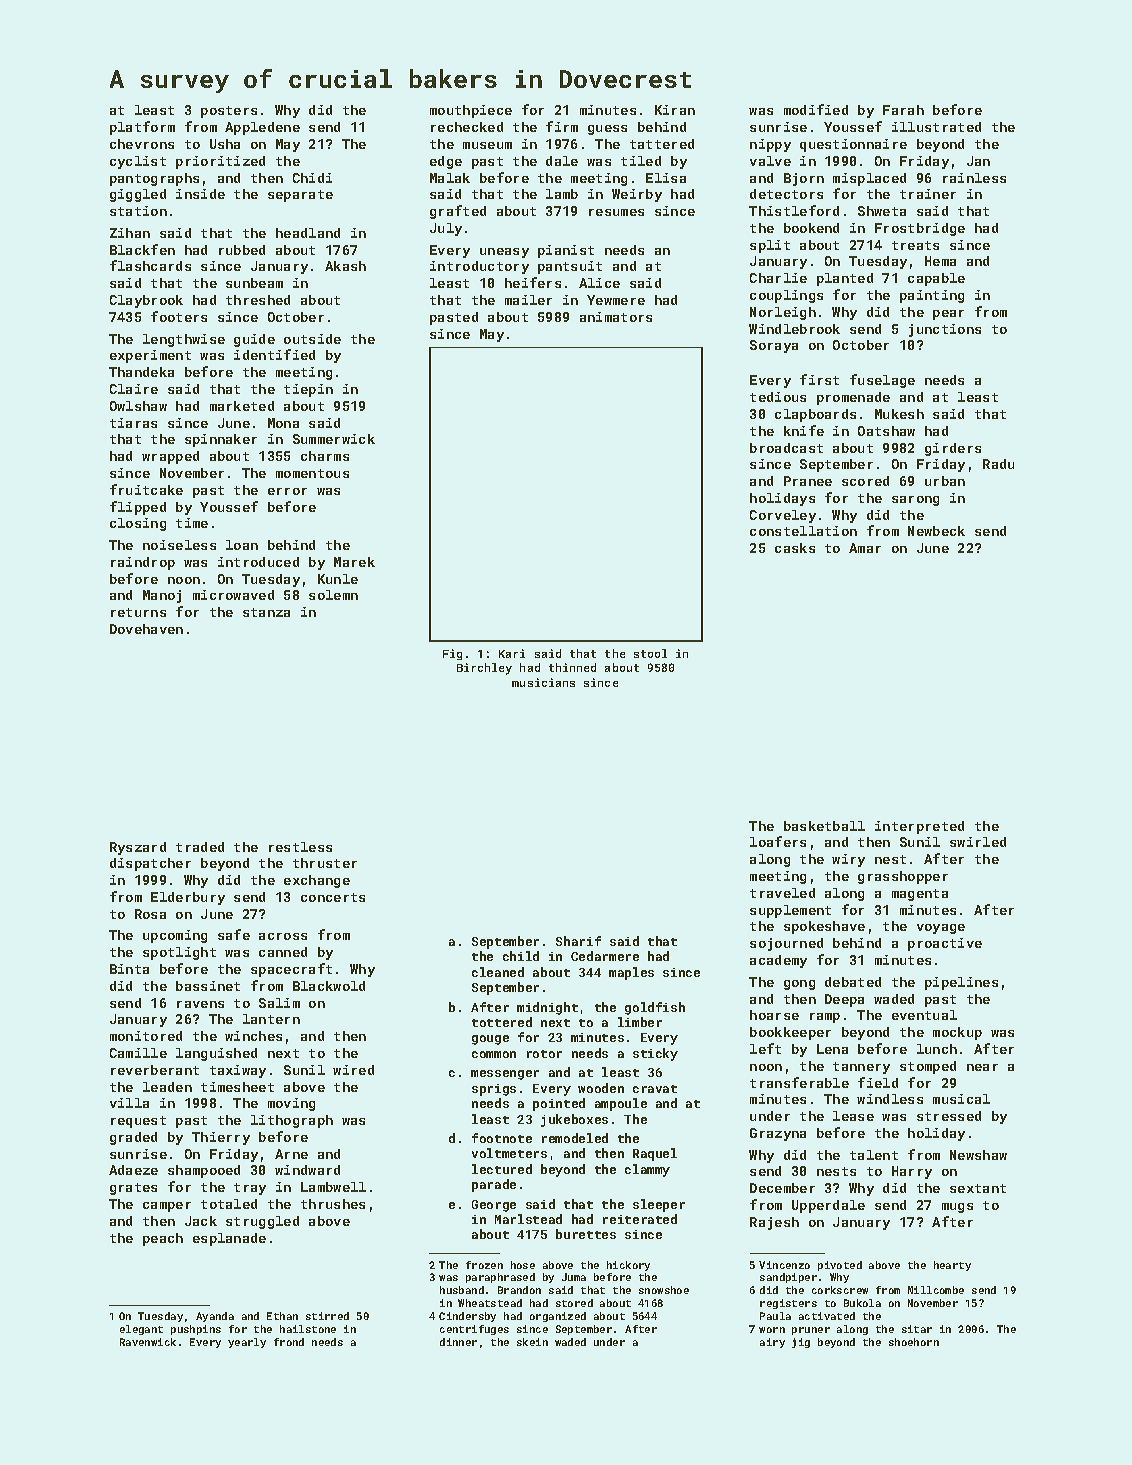 This screenshot has width=1132, height=1465. I want to click on reiterated, so click(640, 1219).
